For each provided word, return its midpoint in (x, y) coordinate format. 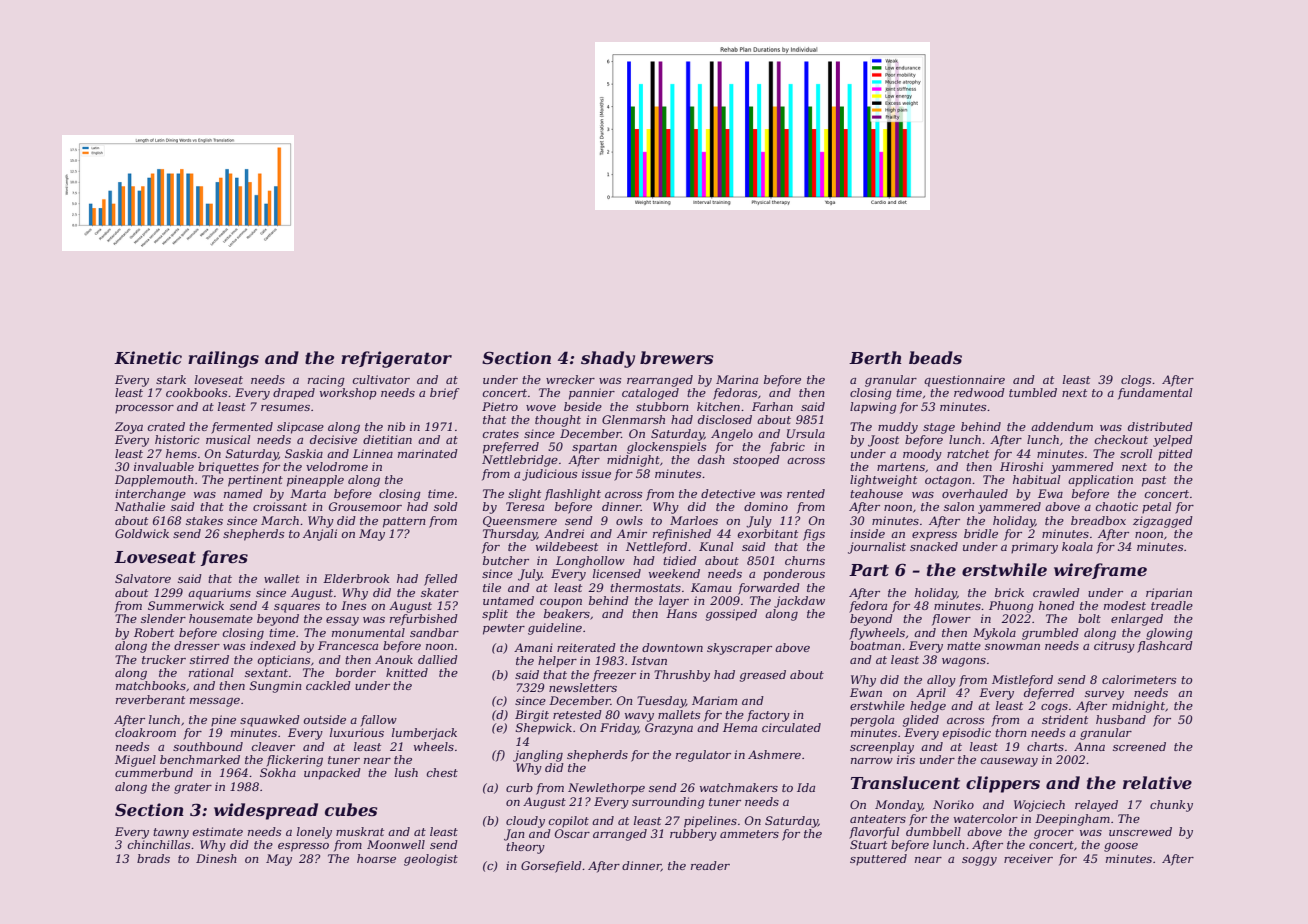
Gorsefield (551, 867)
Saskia (304, 453)
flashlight (573, 495)
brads (153, 858)
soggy (979, 861)
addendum (1062, 426)
